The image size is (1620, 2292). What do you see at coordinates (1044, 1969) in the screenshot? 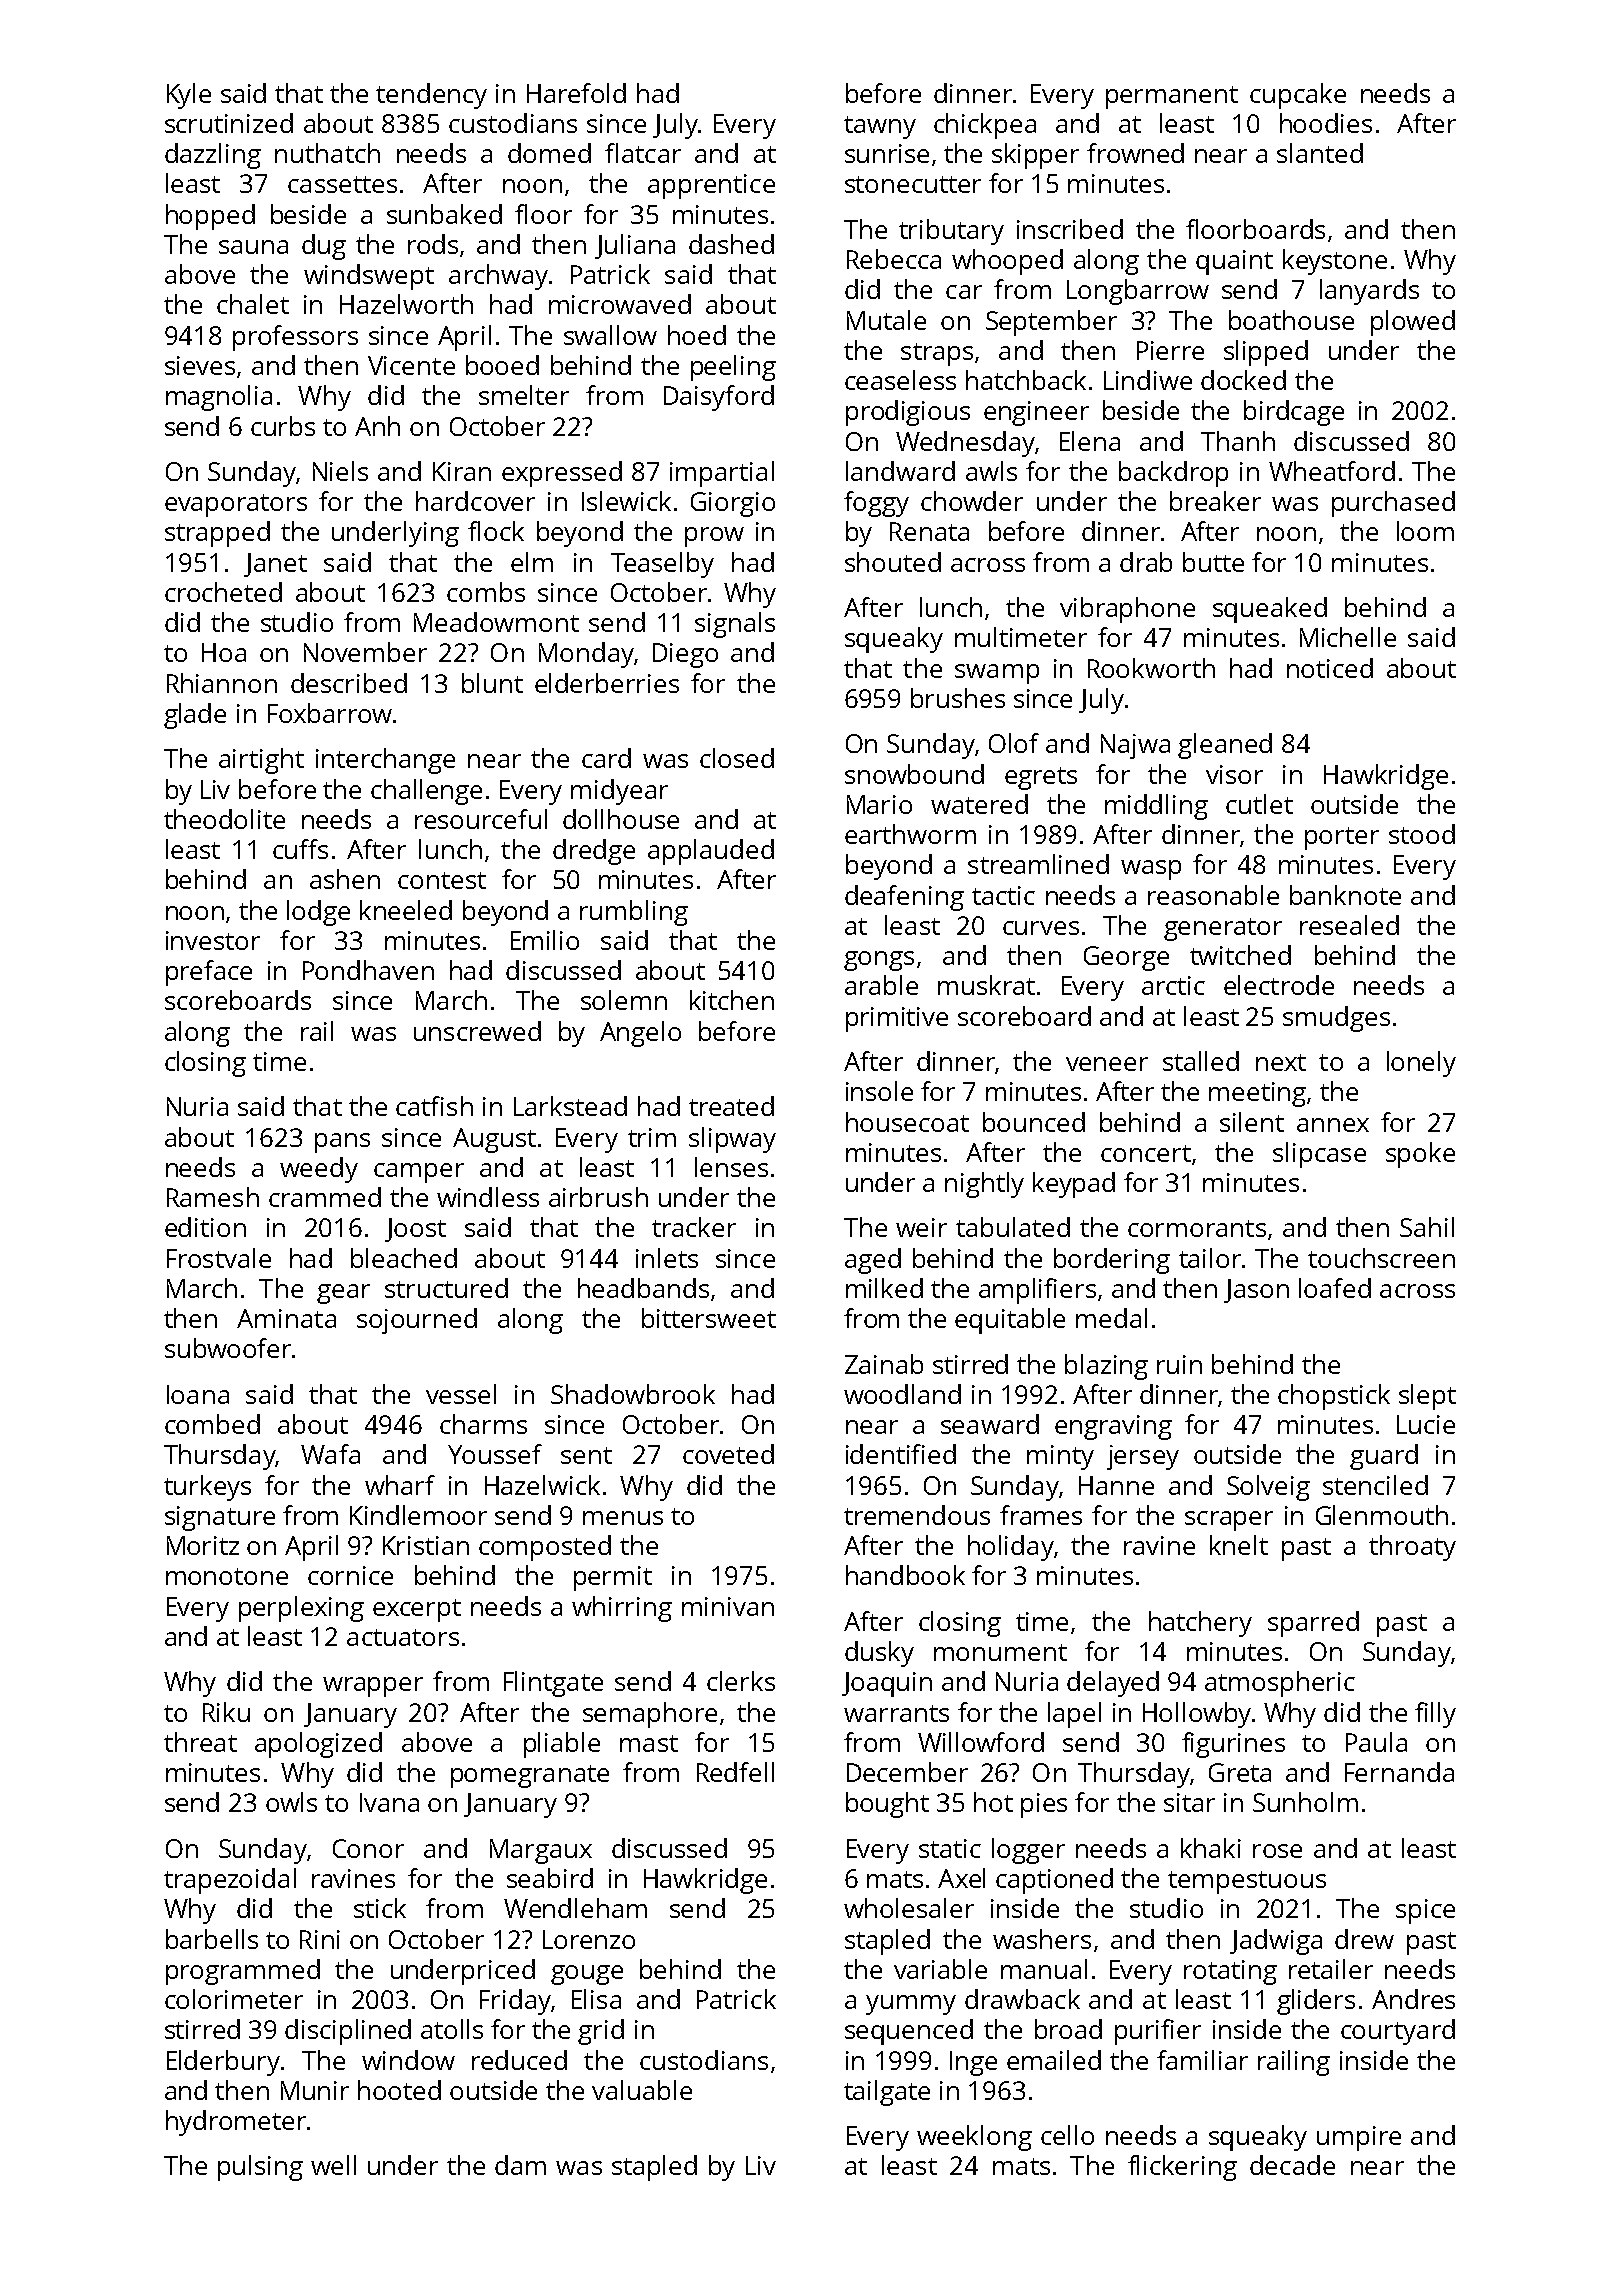
I see `manual` at bounding box center [1044, 1969].
